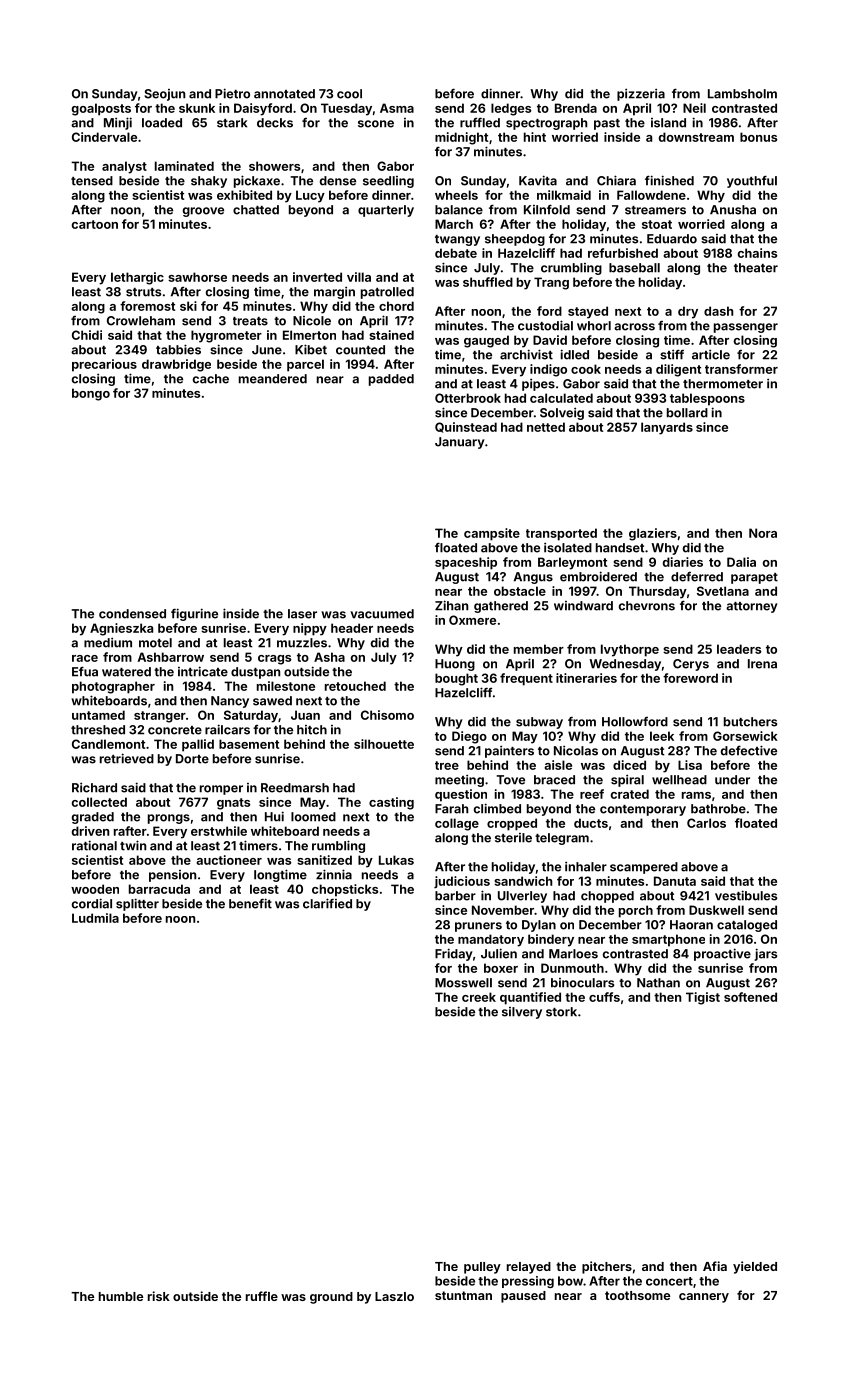  I want to click on Seojun, so click(164, 95).
